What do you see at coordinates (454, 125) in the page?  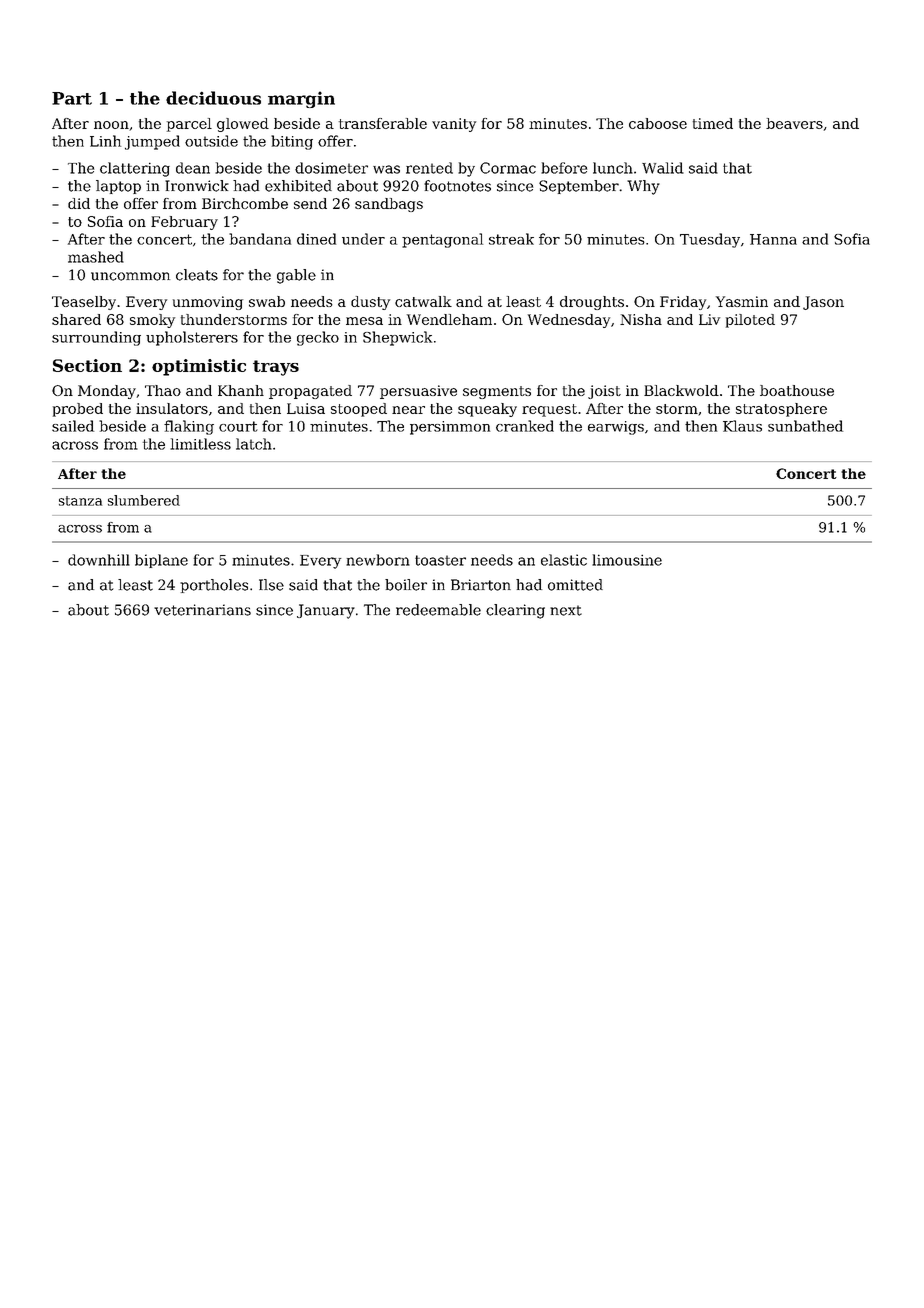 I see `vanity` at bounding box center [454, 125].
